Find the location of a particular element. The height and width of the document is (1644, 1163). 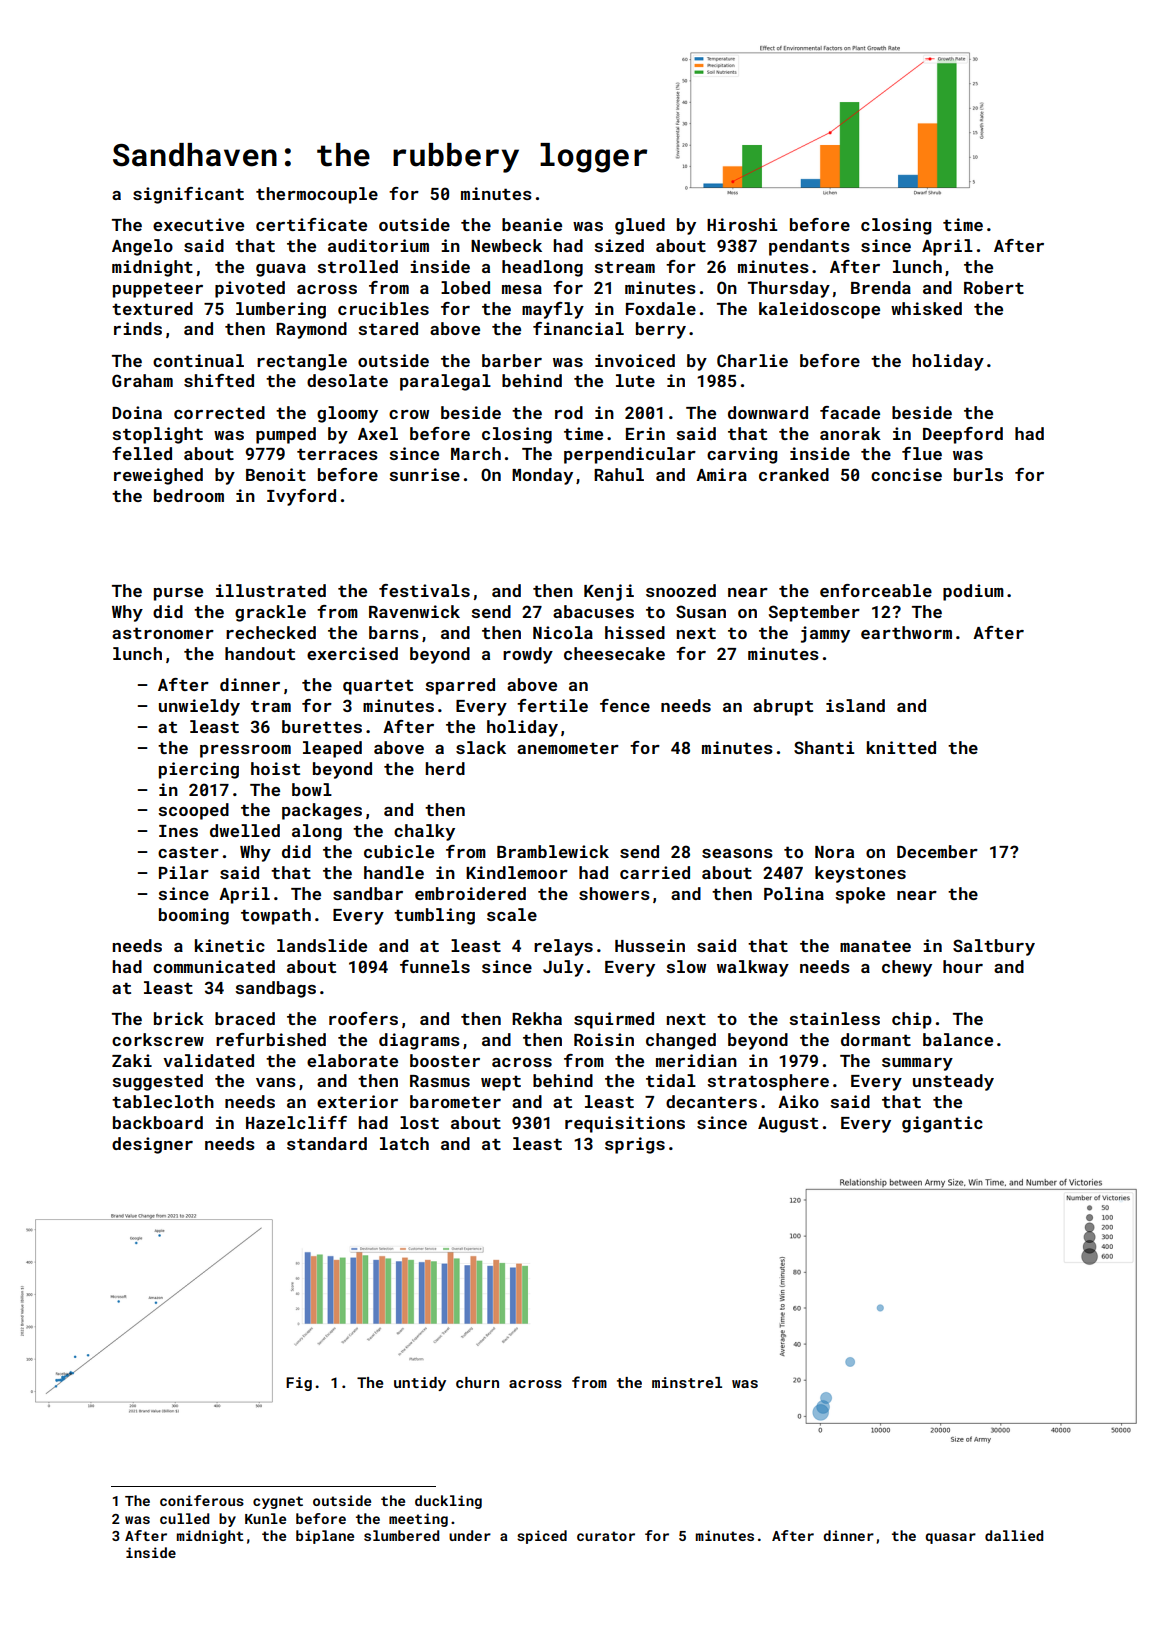

pendants is located at coordinates (809, 247).
